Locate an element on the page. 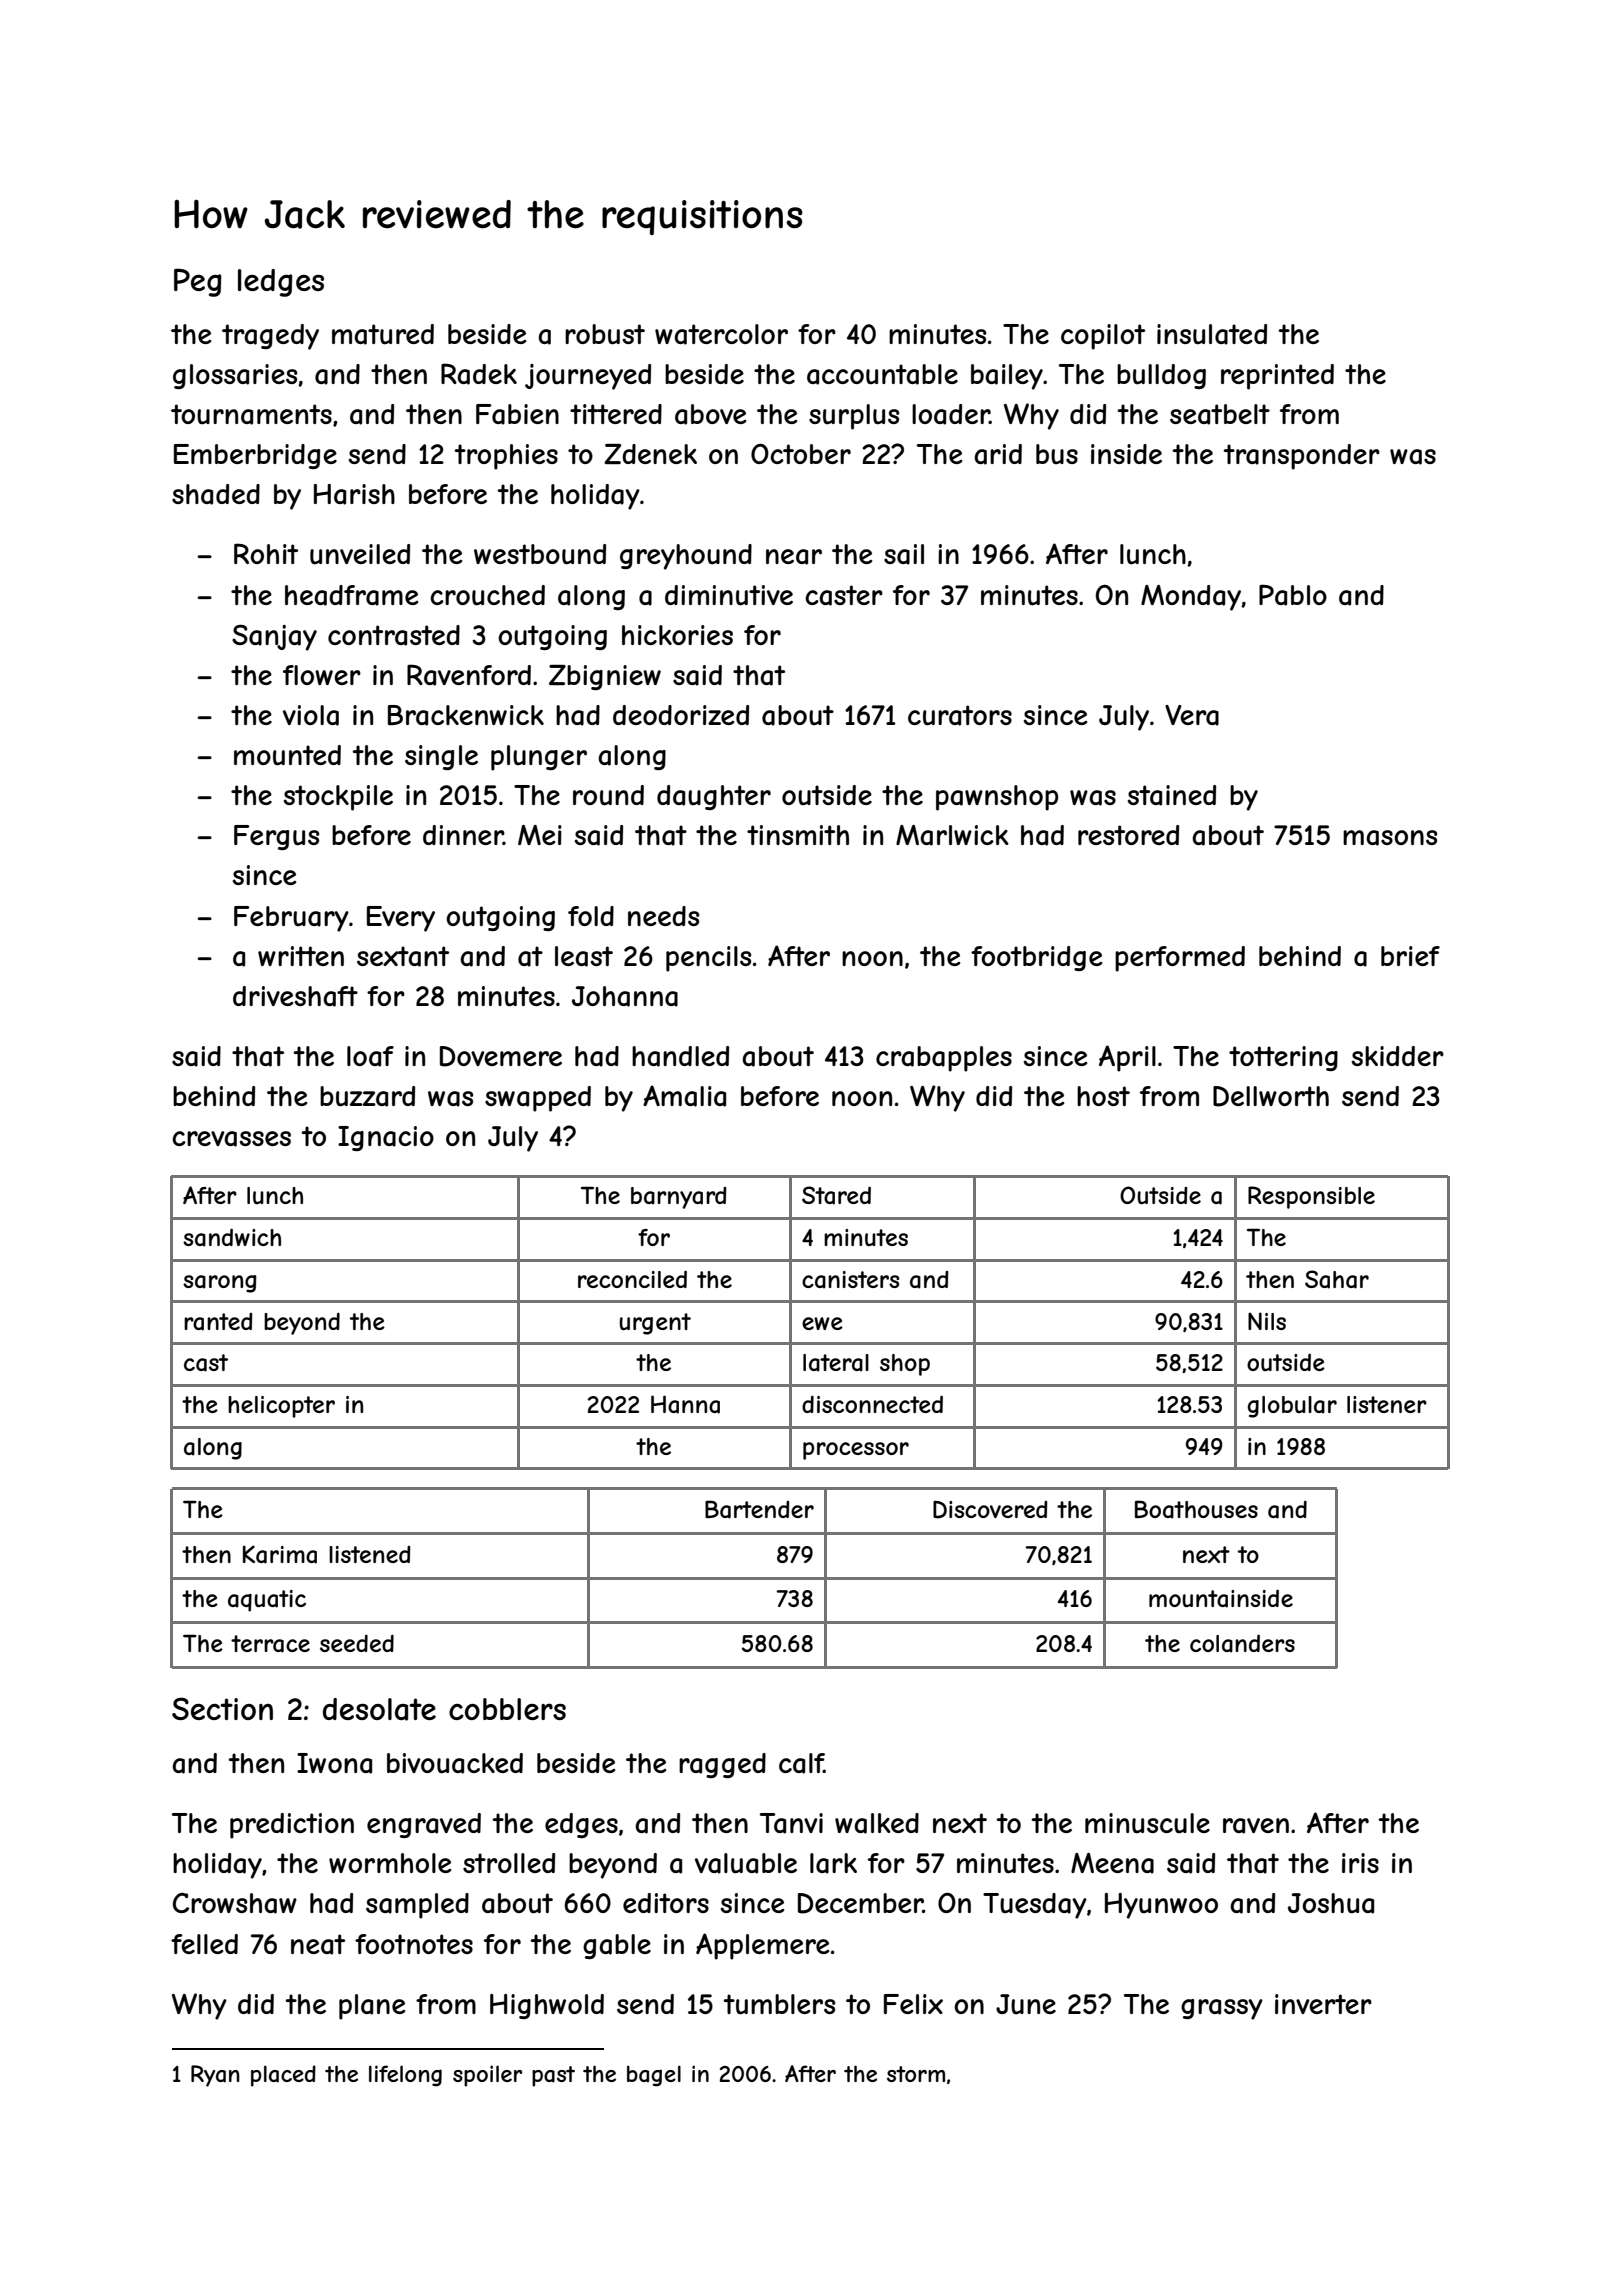 The image size is (1620, 2292). crevasses is located at coordinates (231, 1139).
